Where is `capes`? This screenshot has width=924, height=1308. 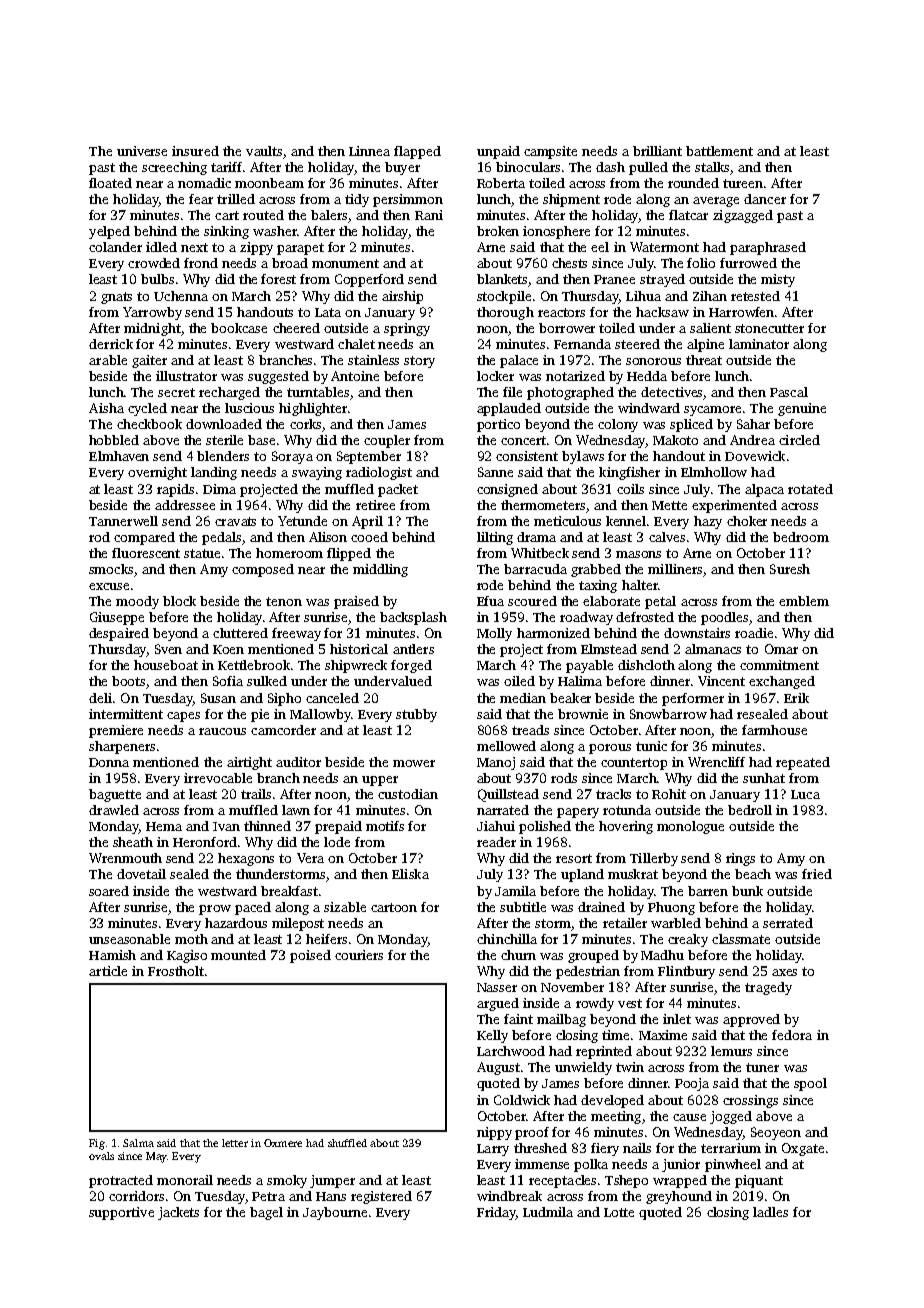
capes is located at coordinates (183, 717).
